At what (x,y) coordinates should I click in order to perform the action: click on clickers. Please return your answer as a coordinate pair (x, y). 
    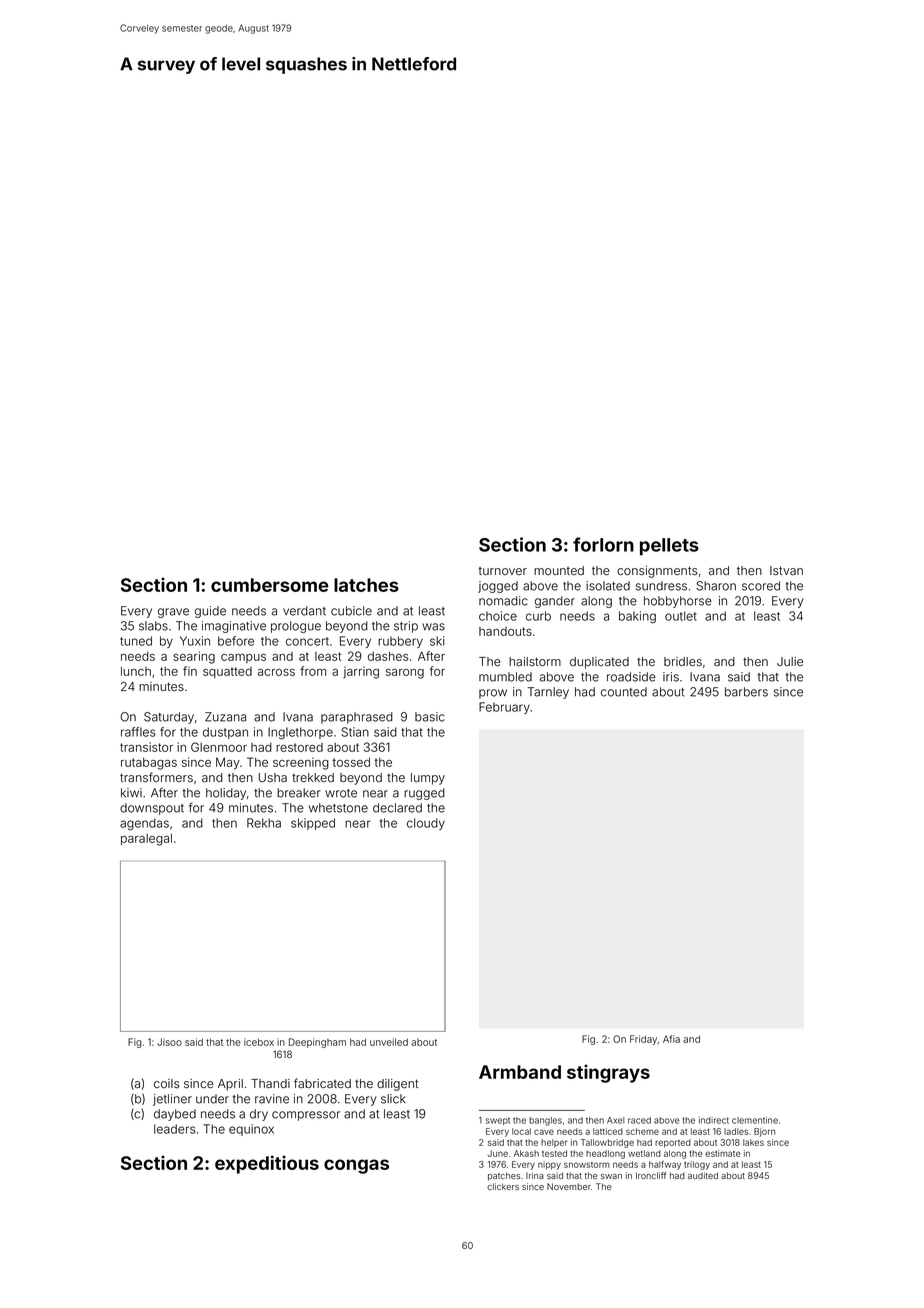
    Looking at the image, I should click on (503, 1186).
